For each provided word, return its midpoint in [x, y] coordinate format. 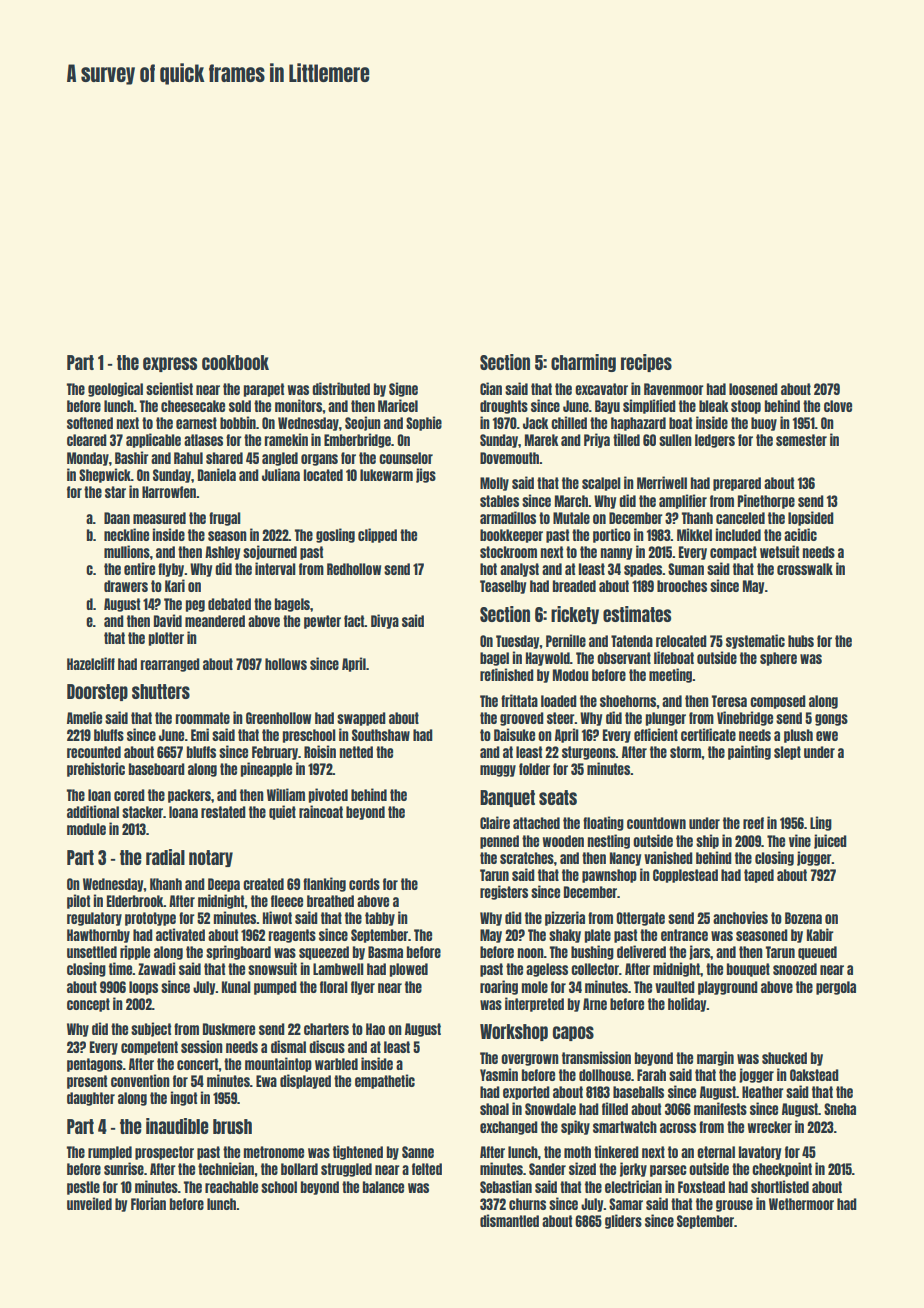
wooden [563, 841]
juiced [830, 841]
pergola [836, 988]
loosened [753, 389]
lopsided [811, 518]
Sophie [424, 423]
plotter [166, 639]
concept [88, 1005]
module [86, 829]
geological [115, 389]
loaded [559, 701]
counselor [406, 458]
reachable [231, 1187]
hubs [801, 641]
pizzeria [565, 918]
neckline [126, 534]
